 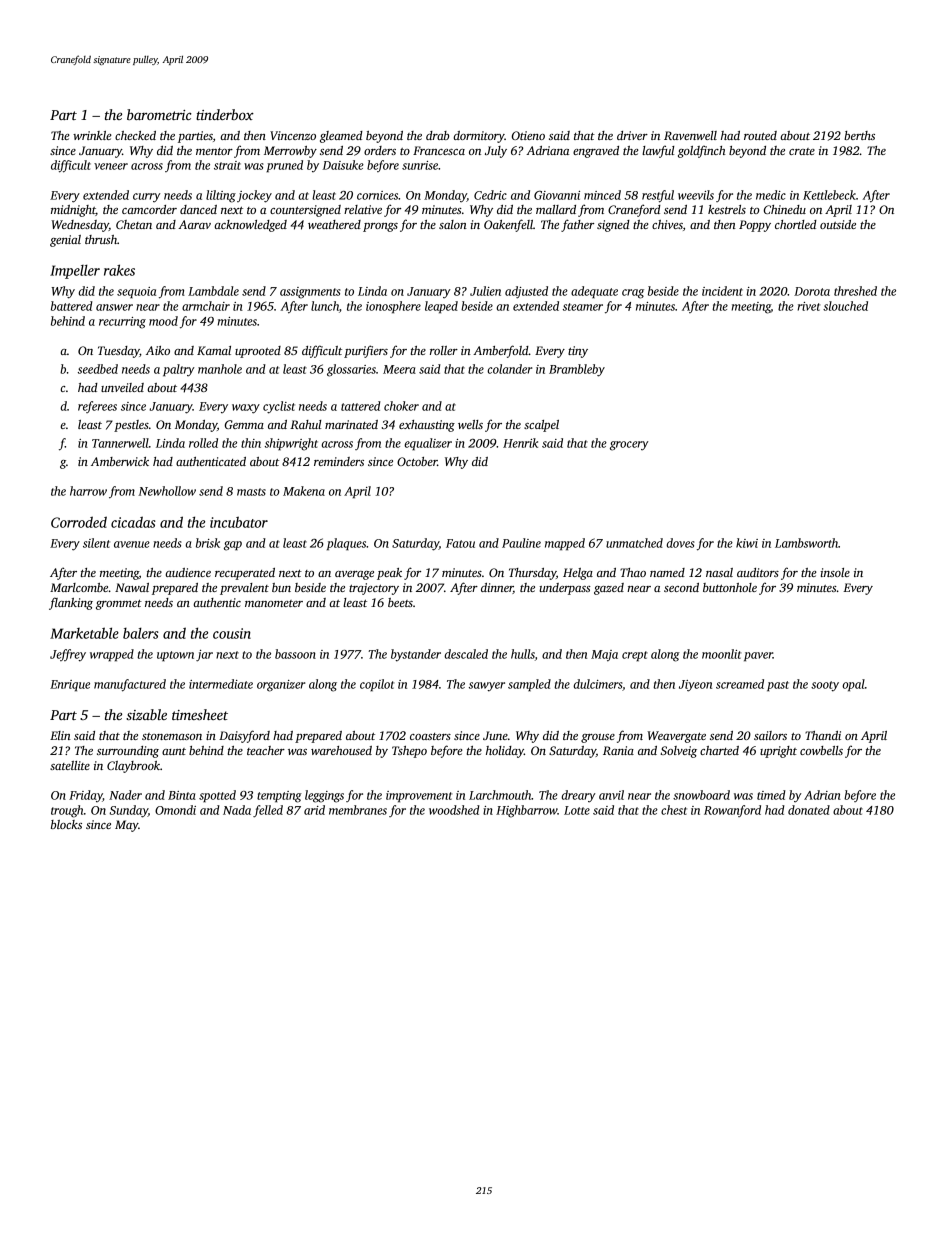 I want to click on berths, so click(x=859, y=135).
